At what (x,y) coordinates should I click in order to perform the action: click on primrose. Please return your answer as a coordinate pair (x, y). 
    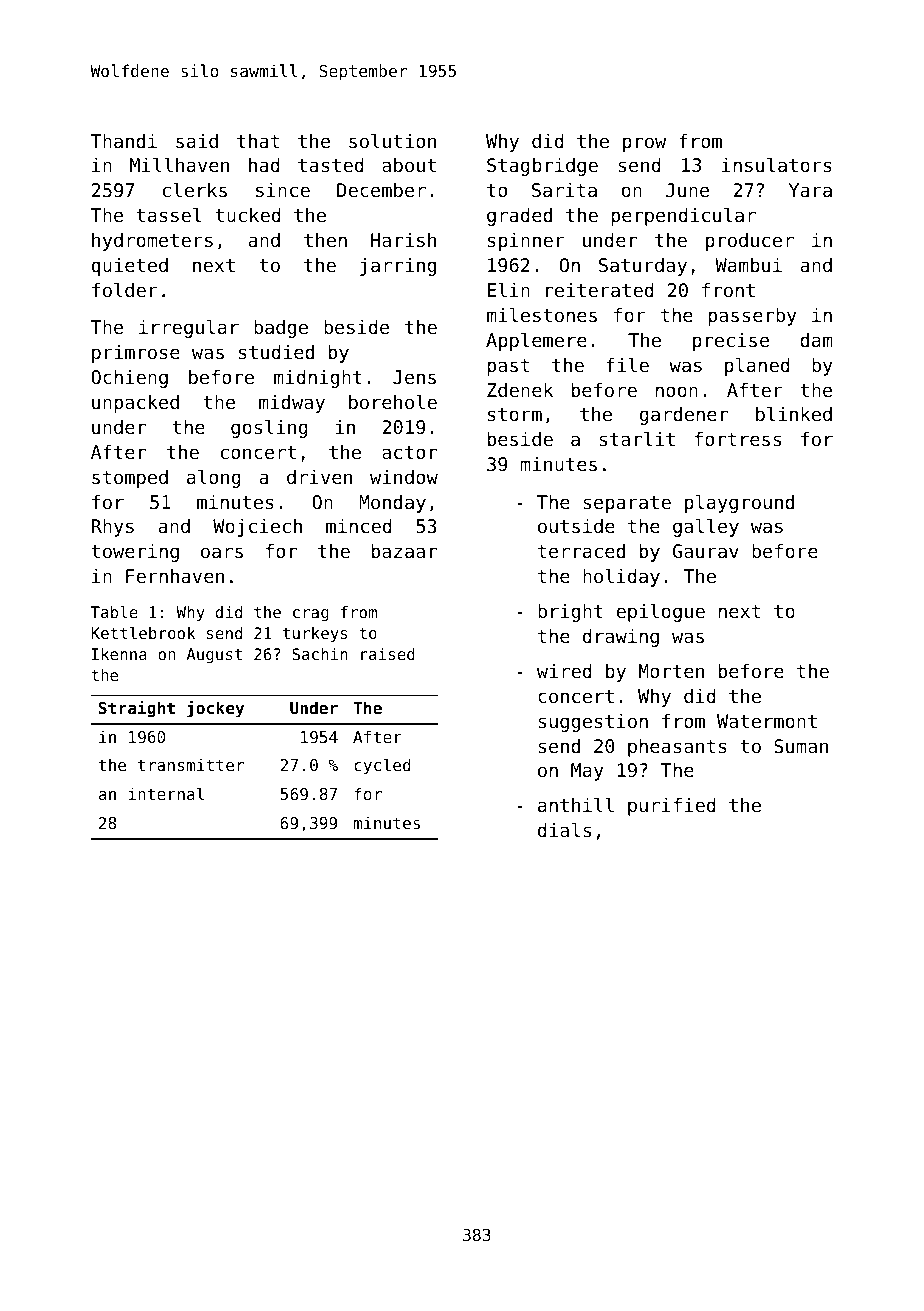
    Looking at the image, I should click on (136, 354).
